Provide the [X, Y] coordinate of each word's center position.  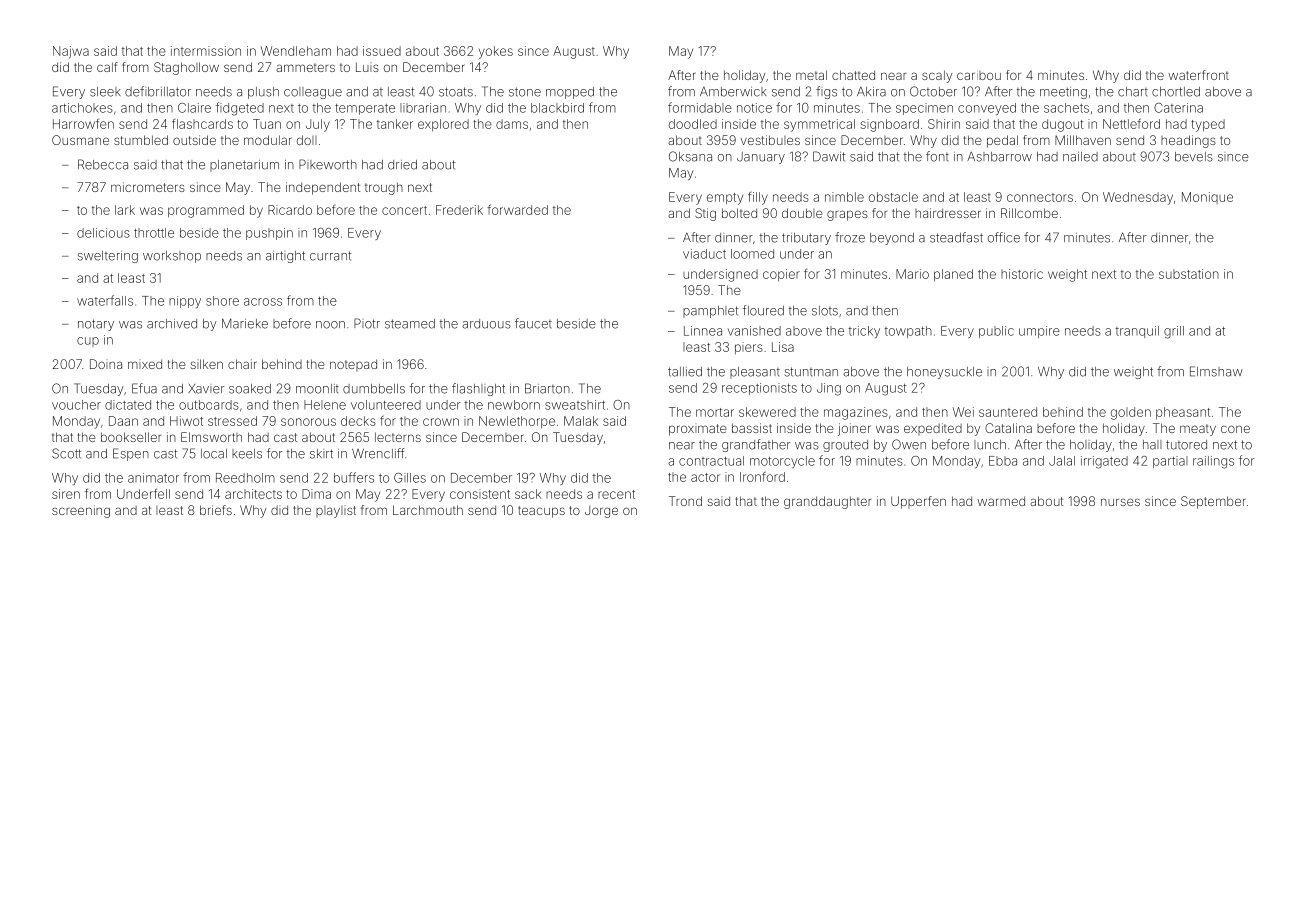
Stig [705, 214]
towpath [908, 332]
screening [81, 511]
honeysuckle [944, 373]
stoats [456, 92]
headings [1188, 141]
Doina [106, 364]
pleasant [755, 373]
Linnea [703, 331]
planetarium [244, 166]
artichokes [82, 108]
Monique [1207, 198]
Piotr [367, 323]
